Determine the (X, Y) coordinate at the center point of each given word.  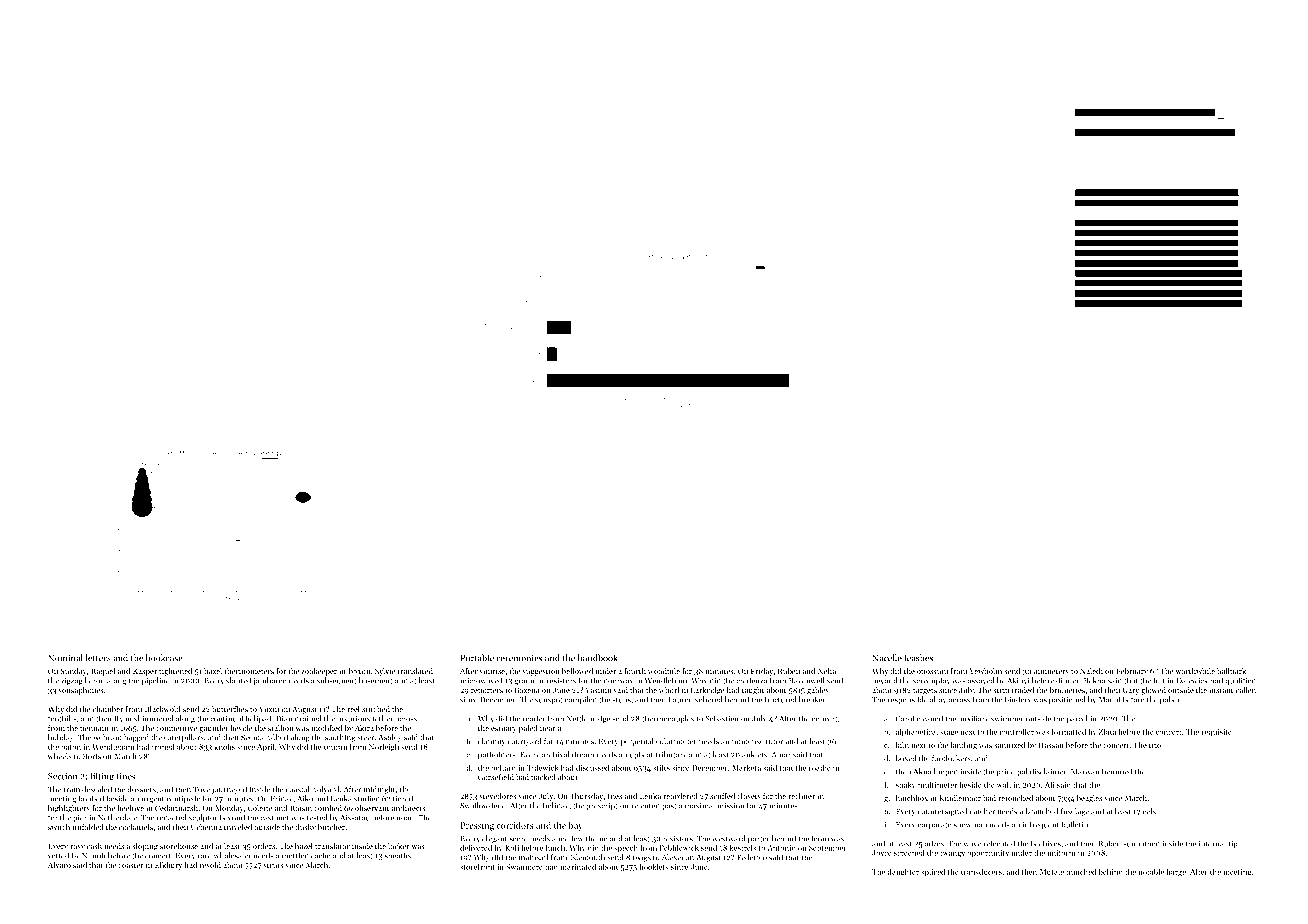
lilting (102, 777)
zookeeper (319, 672)
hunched (1081, 871)
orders (264, 846)
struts (274, 865)
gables (818, 691)
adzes (934, 843)
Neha (827, 671)
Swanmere (524, 867)
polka (1169, 700)
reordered (680, 796)
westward (729, 838)
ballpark (1231, 672)
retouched (1015, 798)
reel (353, 709)
